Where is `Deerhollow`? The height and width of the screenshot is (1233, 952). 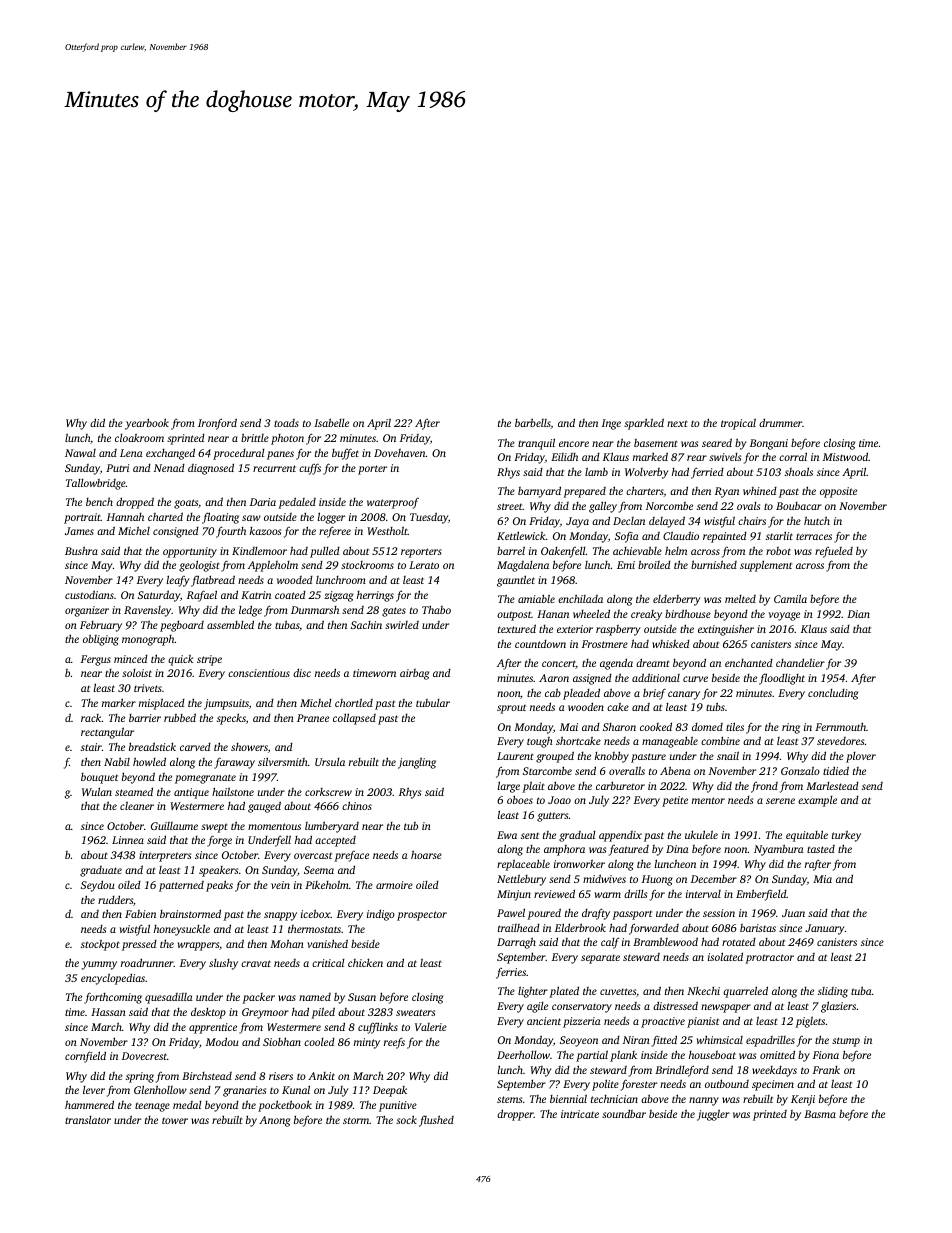
Deerhollow is located at coordinates (523, 1055).
